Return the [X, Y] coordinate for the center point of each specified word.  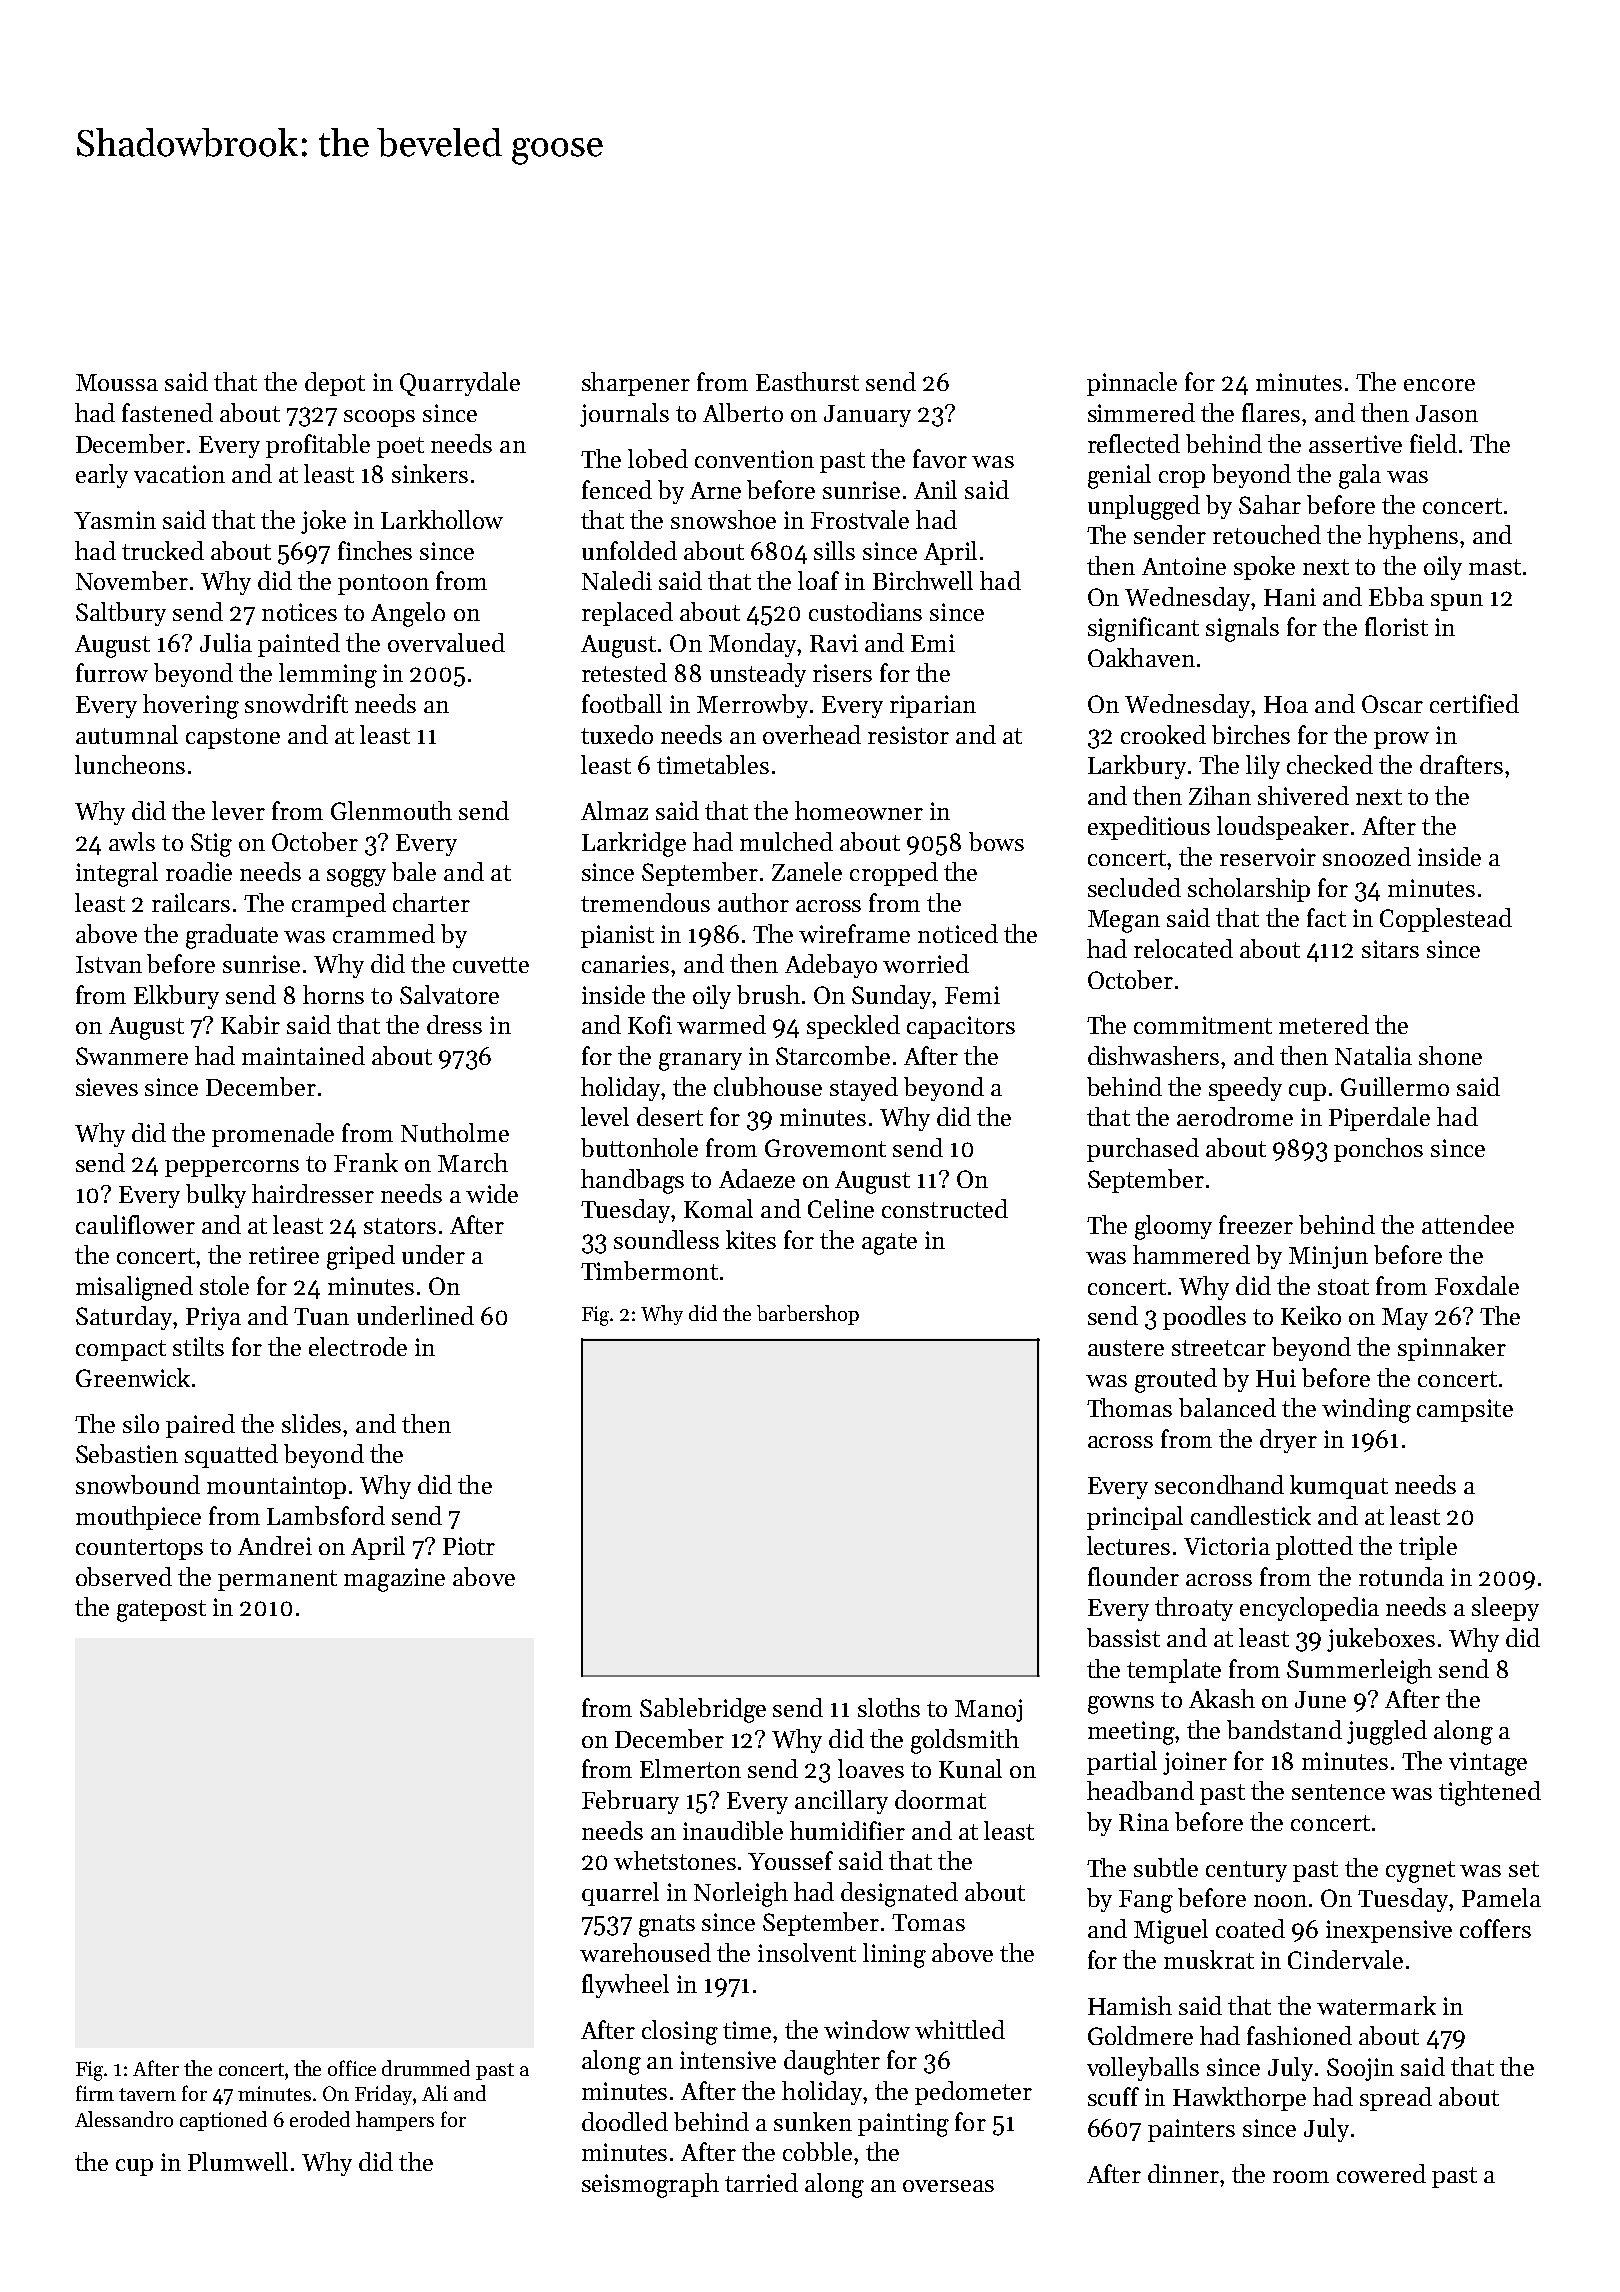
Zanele [807, 871]
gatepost [161, 1611]
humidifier [847, 1830]
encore [1439, 385]
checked [1330, 764]
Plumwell [238, 2161]
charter [431, 902]
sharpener [636, 384]
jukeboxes [1381, 1640]
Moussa [117, 382]
